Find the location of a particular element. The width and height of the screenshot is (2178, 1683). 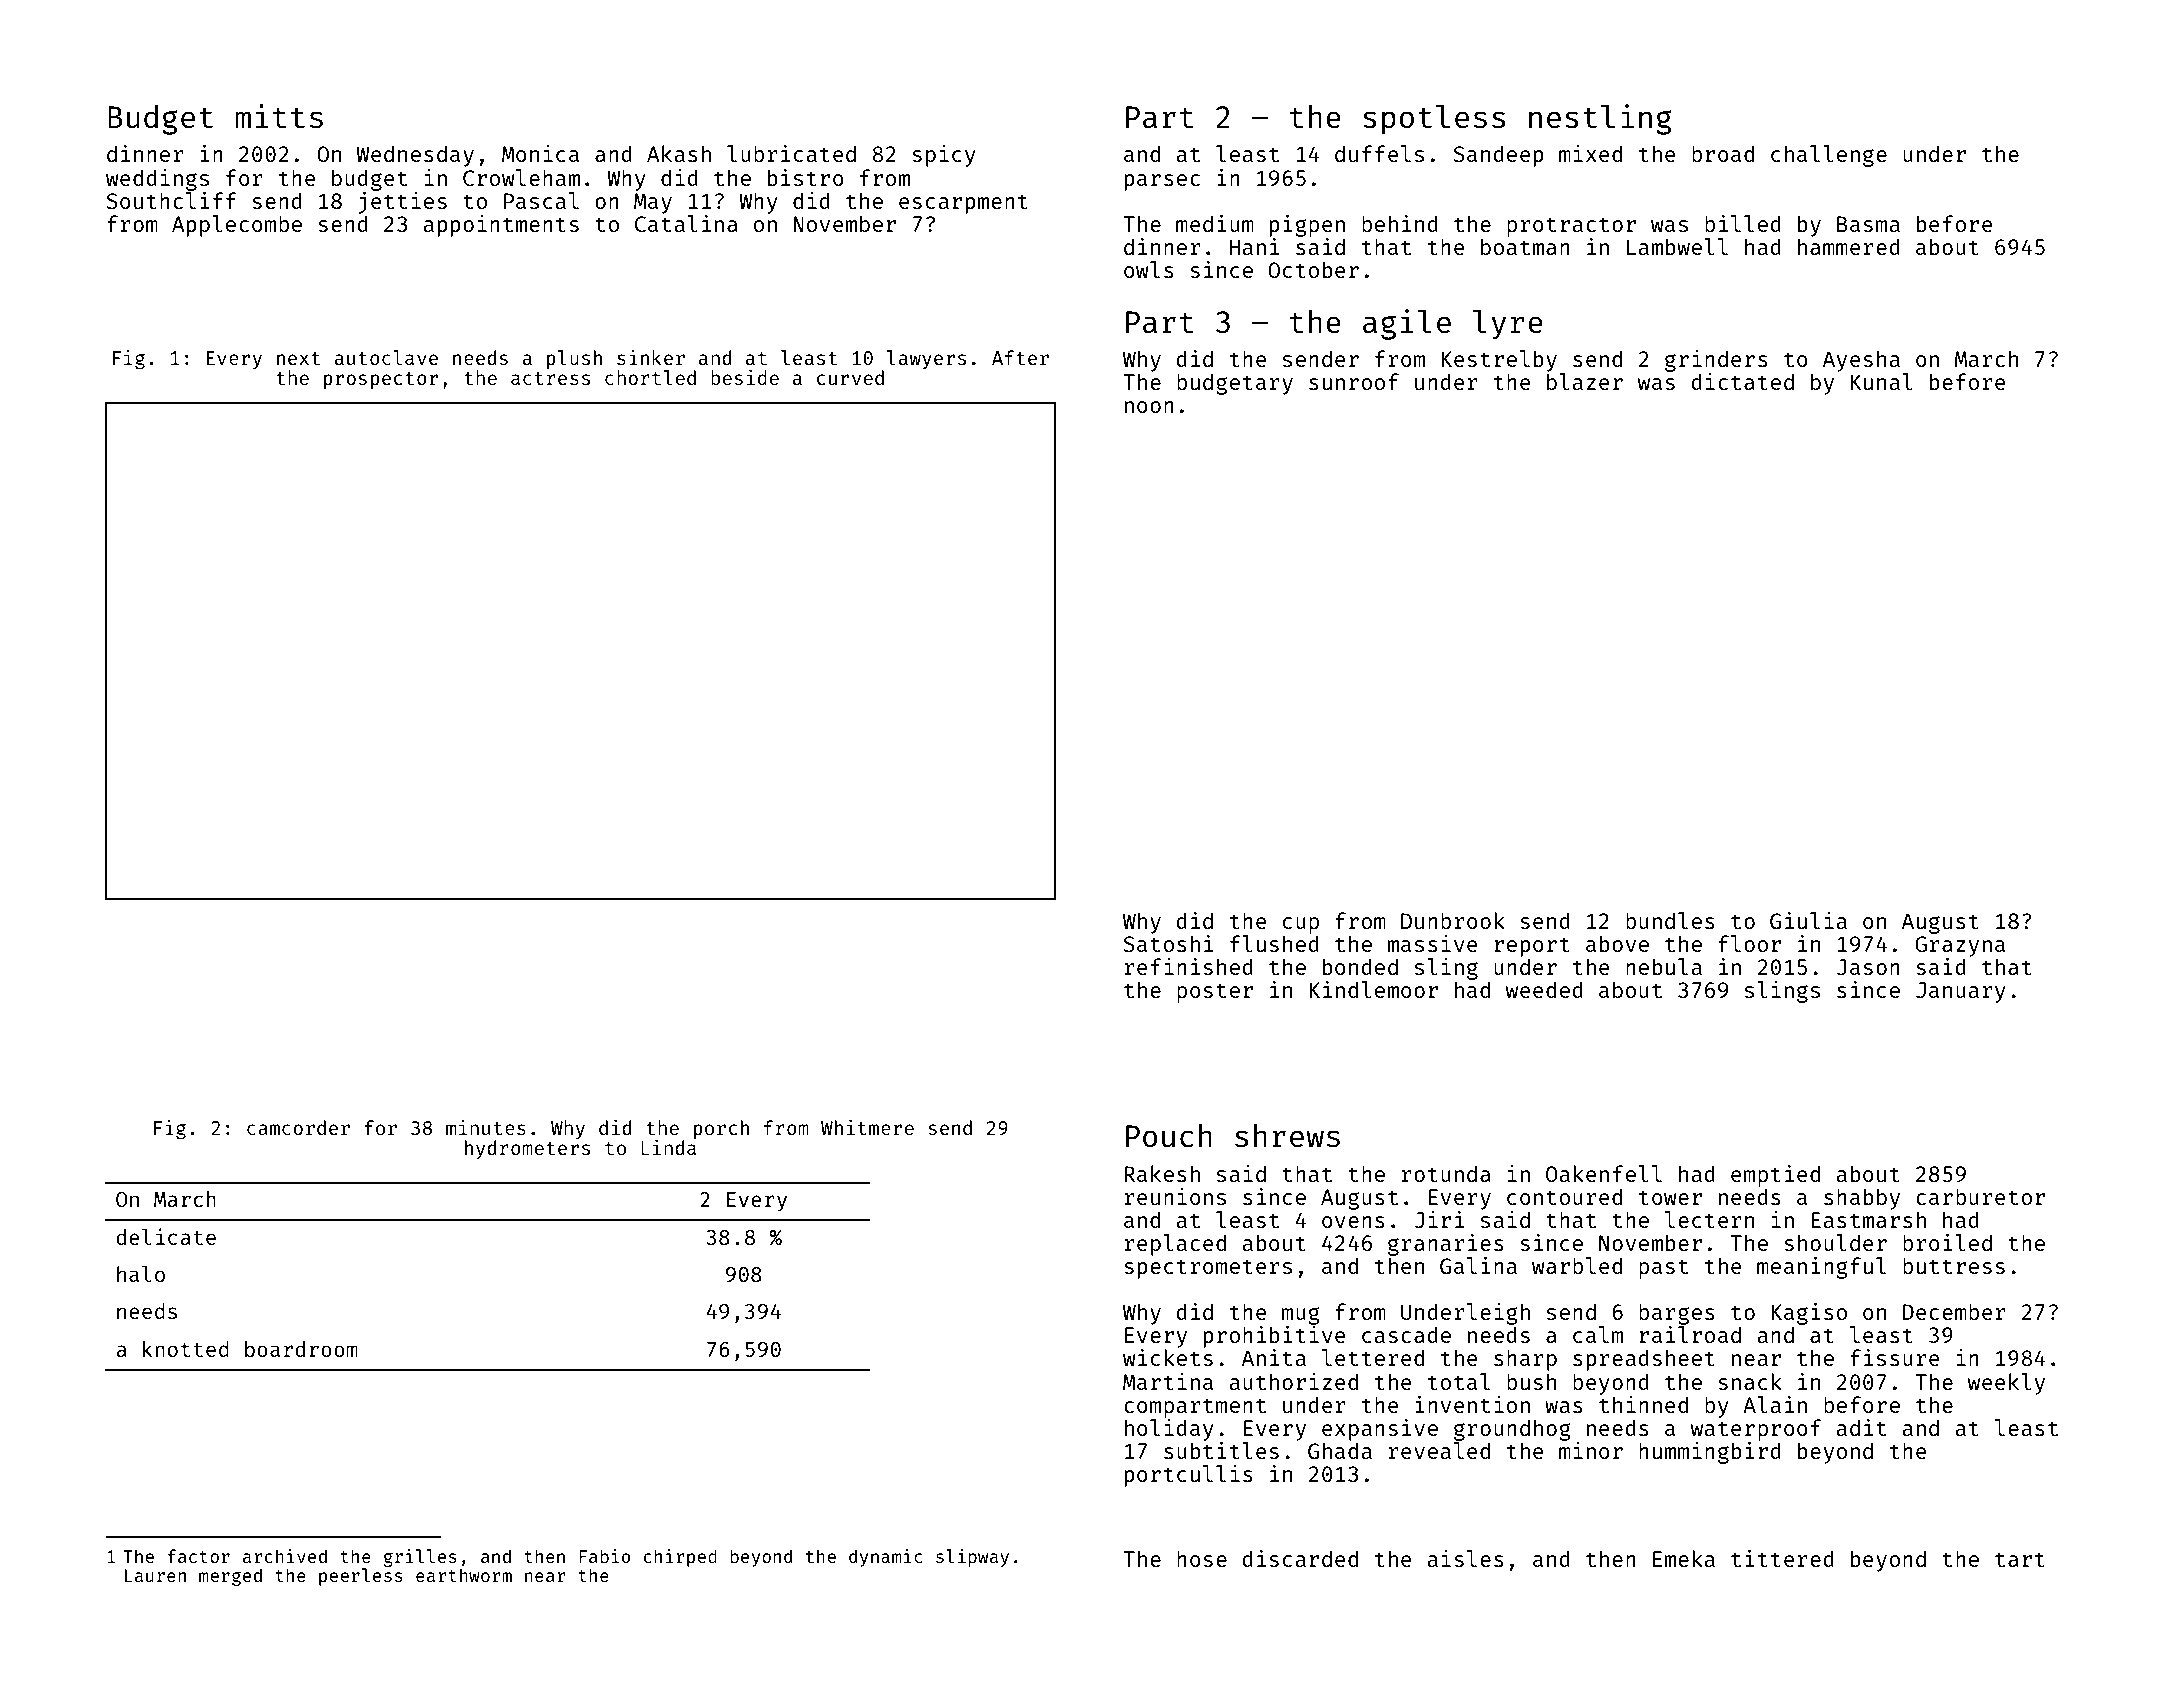

next is located at coordinates (298, 358).
